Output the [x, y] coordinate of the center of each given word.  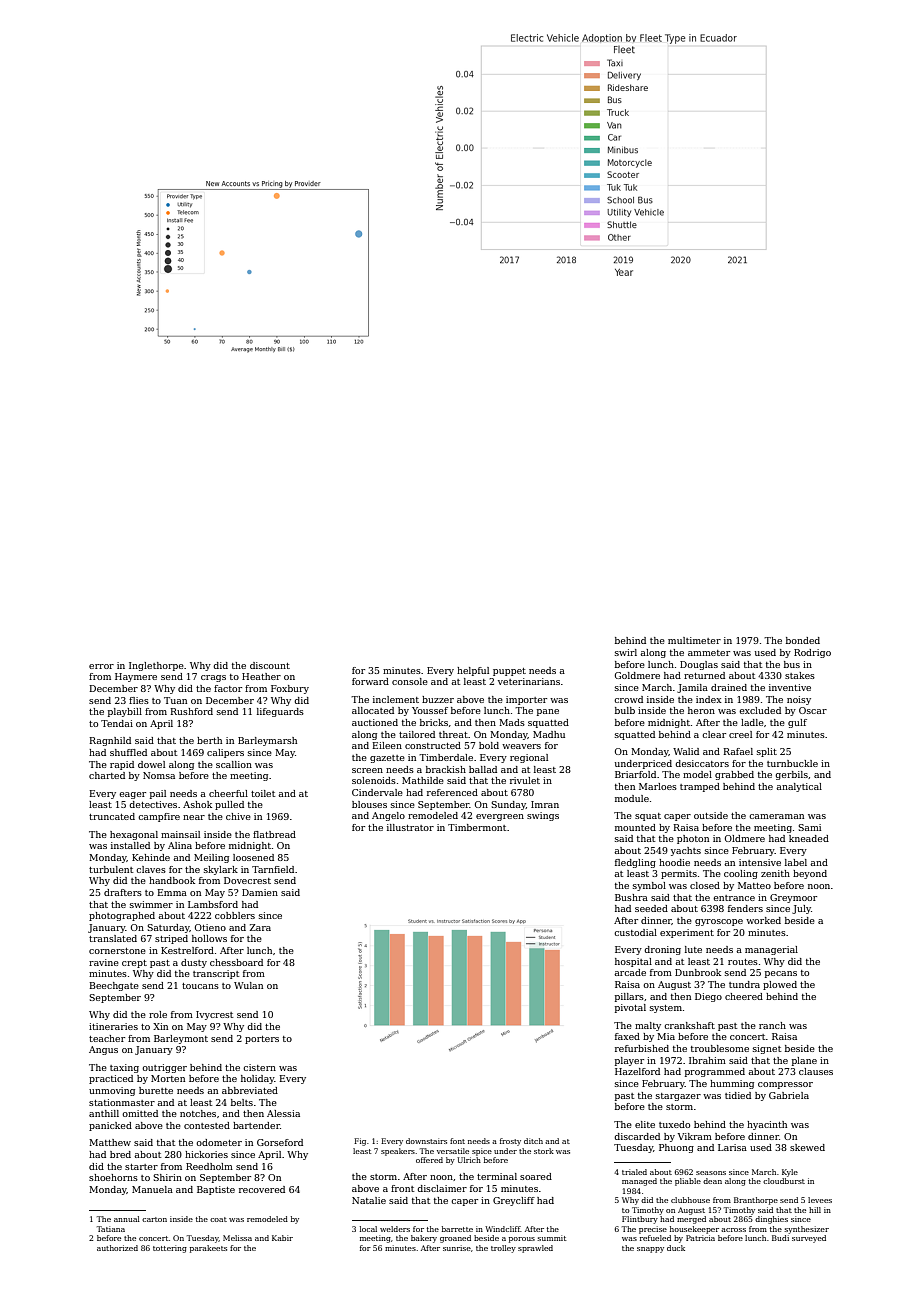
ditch [533, 1141]
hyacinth [767, 1125]
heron [701, 710]
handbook [172, 880]
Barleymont [181, 1039]
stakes [800, 675]
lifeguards [280, 712]
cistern [259, 1067]
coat [218, 1219]
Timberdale [446, 757]
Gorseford [280, 1142]
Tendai [117, 723]
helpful [473, 671]
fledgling [635, 863]
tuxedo [674, 1124]
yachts [686, 851]
